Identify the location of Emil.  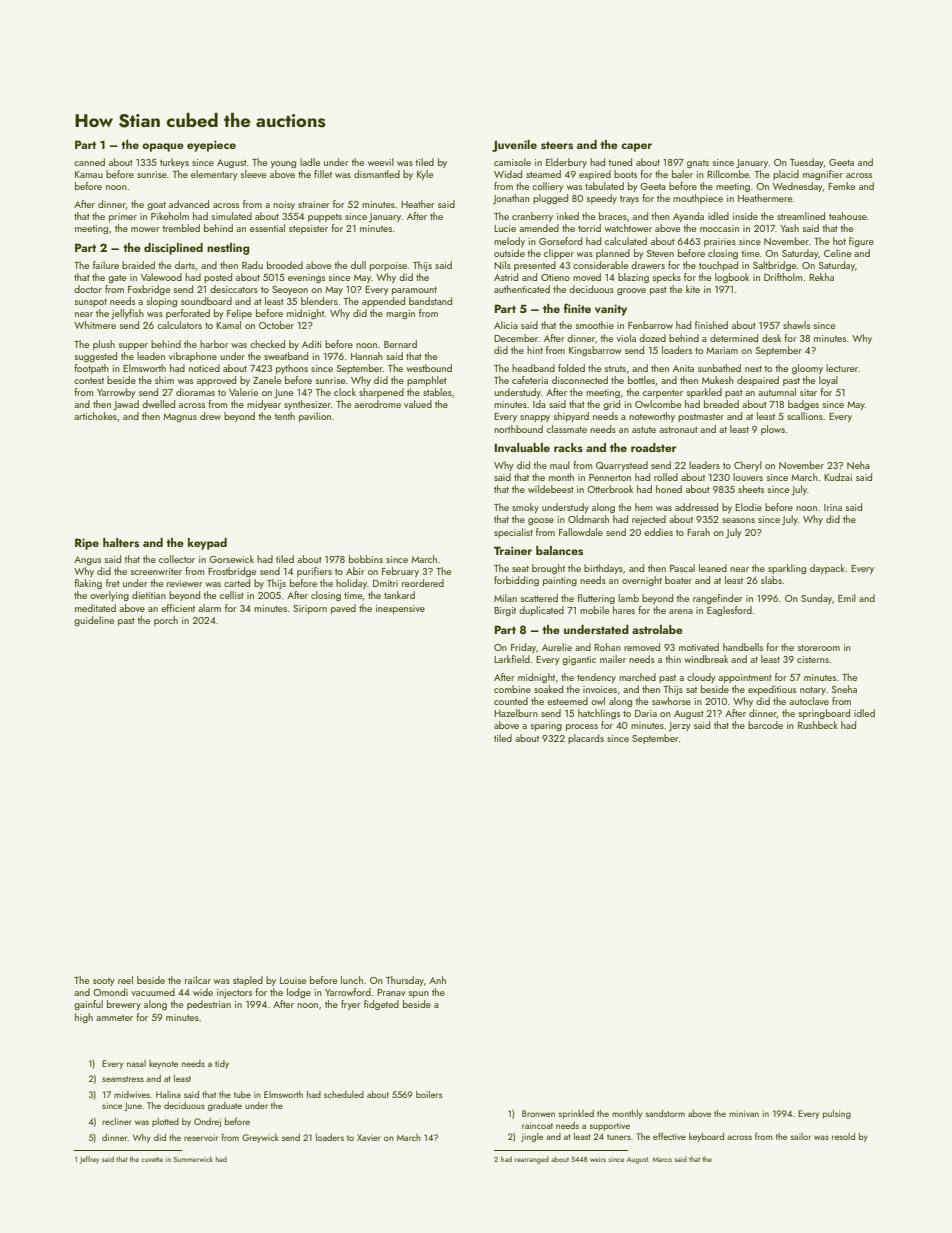
(847, 598).
